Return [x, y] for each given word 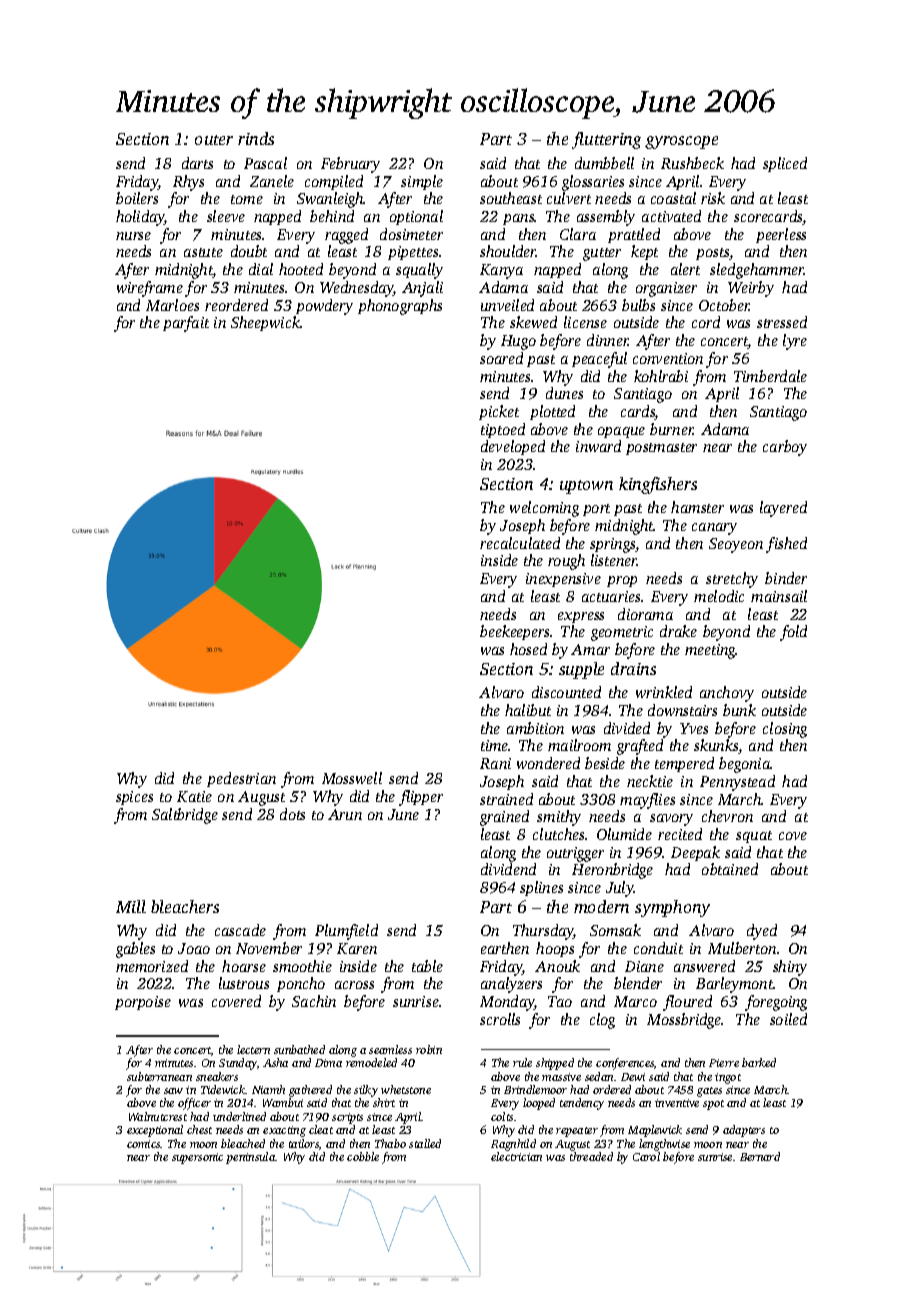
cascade [240, 930]
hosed [528, 649]
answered [704, 966]
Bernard [760, 1156]
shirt [384, 1102]
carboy [785, 448]
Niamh [268, 1089]
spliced [785, 164]
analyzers [511, 985]
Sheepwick [265, 323]
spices [134, 798]
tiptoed [503, 430]
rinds [256, 138]
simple [422, 182]
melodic [719, 596]
